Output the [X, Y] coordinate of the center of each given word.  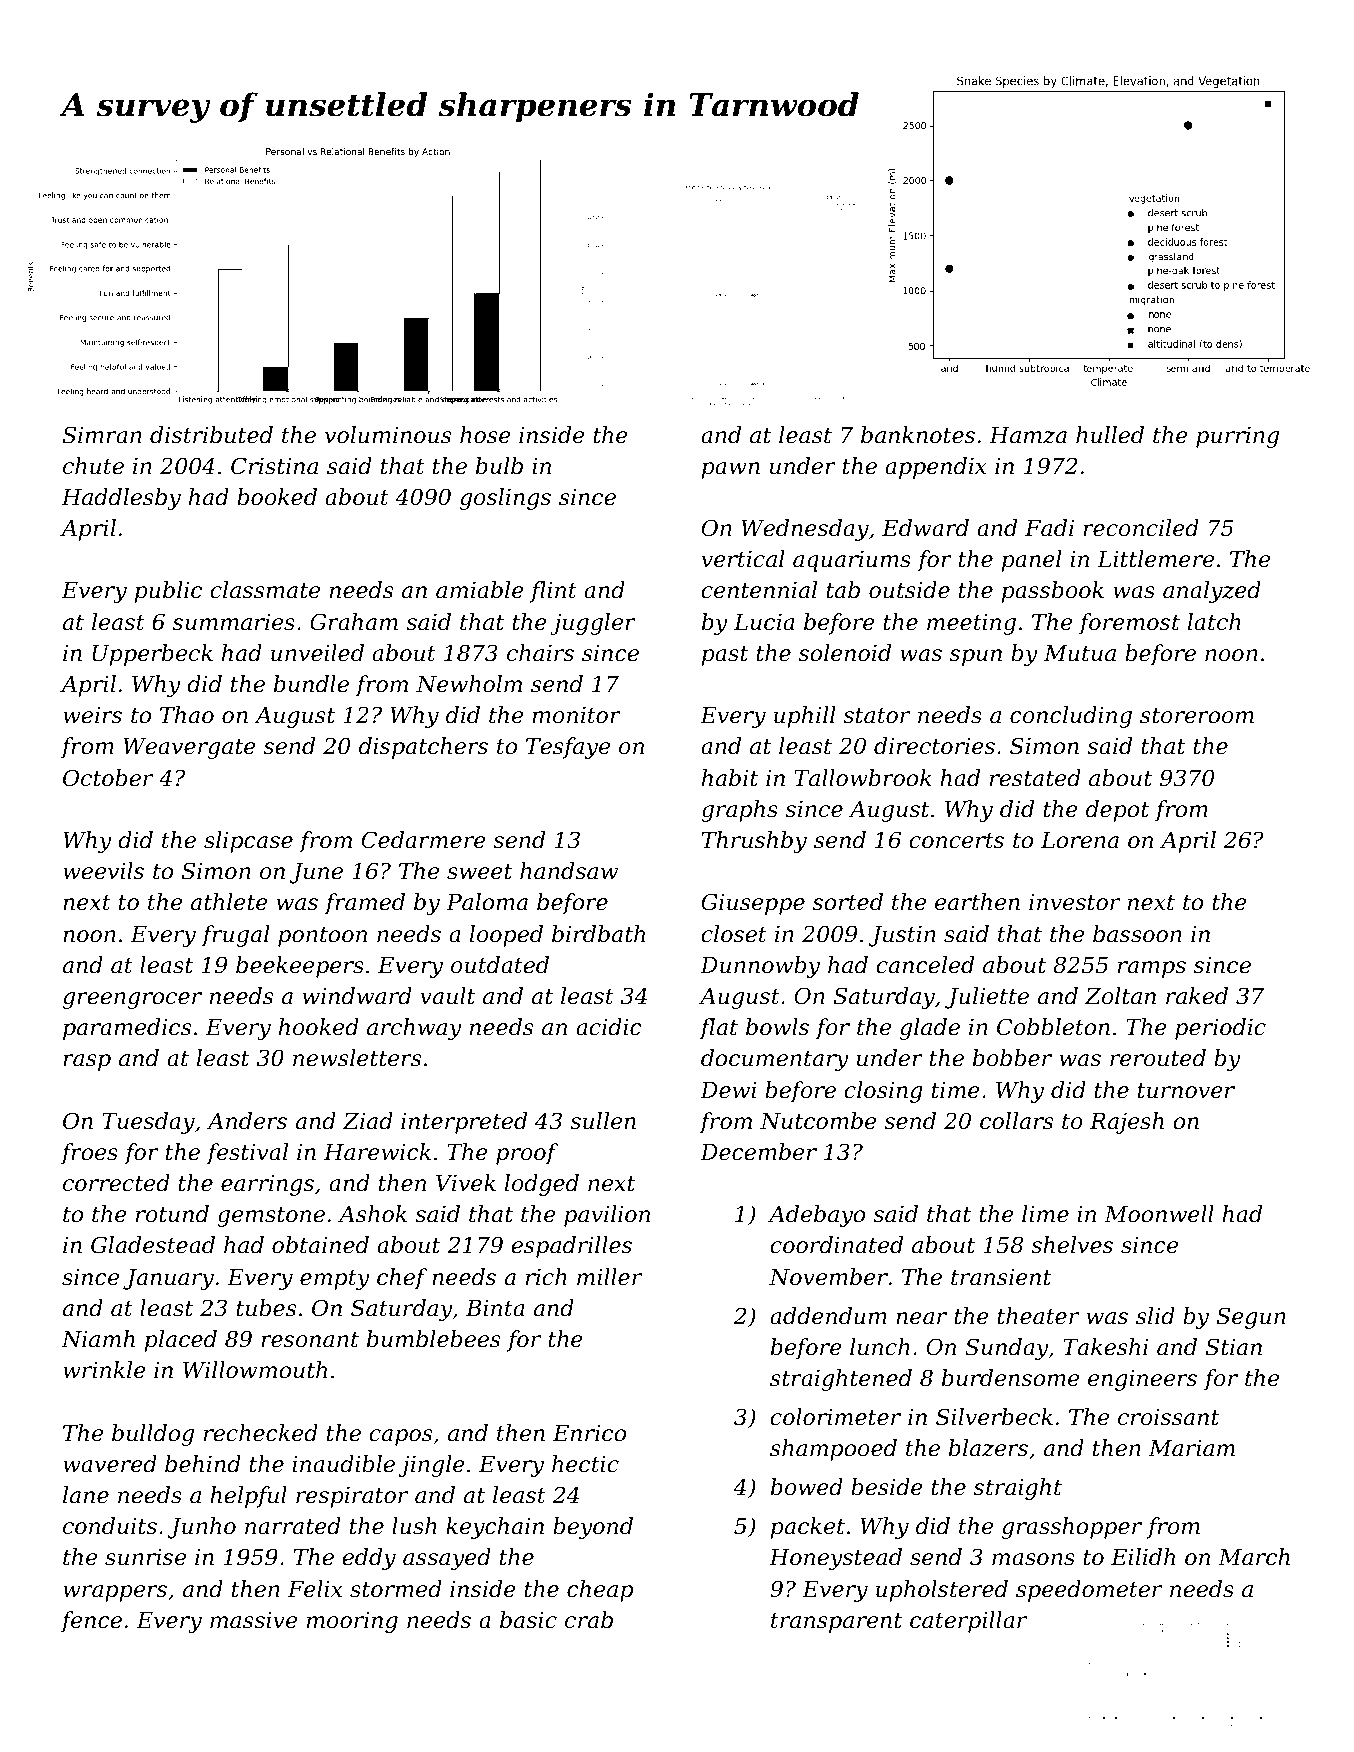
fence [91, 1622]
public [168, 592]
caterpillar [968, 1622]
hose [485, 435]
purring [1237, 437]
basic [528, 1620]
